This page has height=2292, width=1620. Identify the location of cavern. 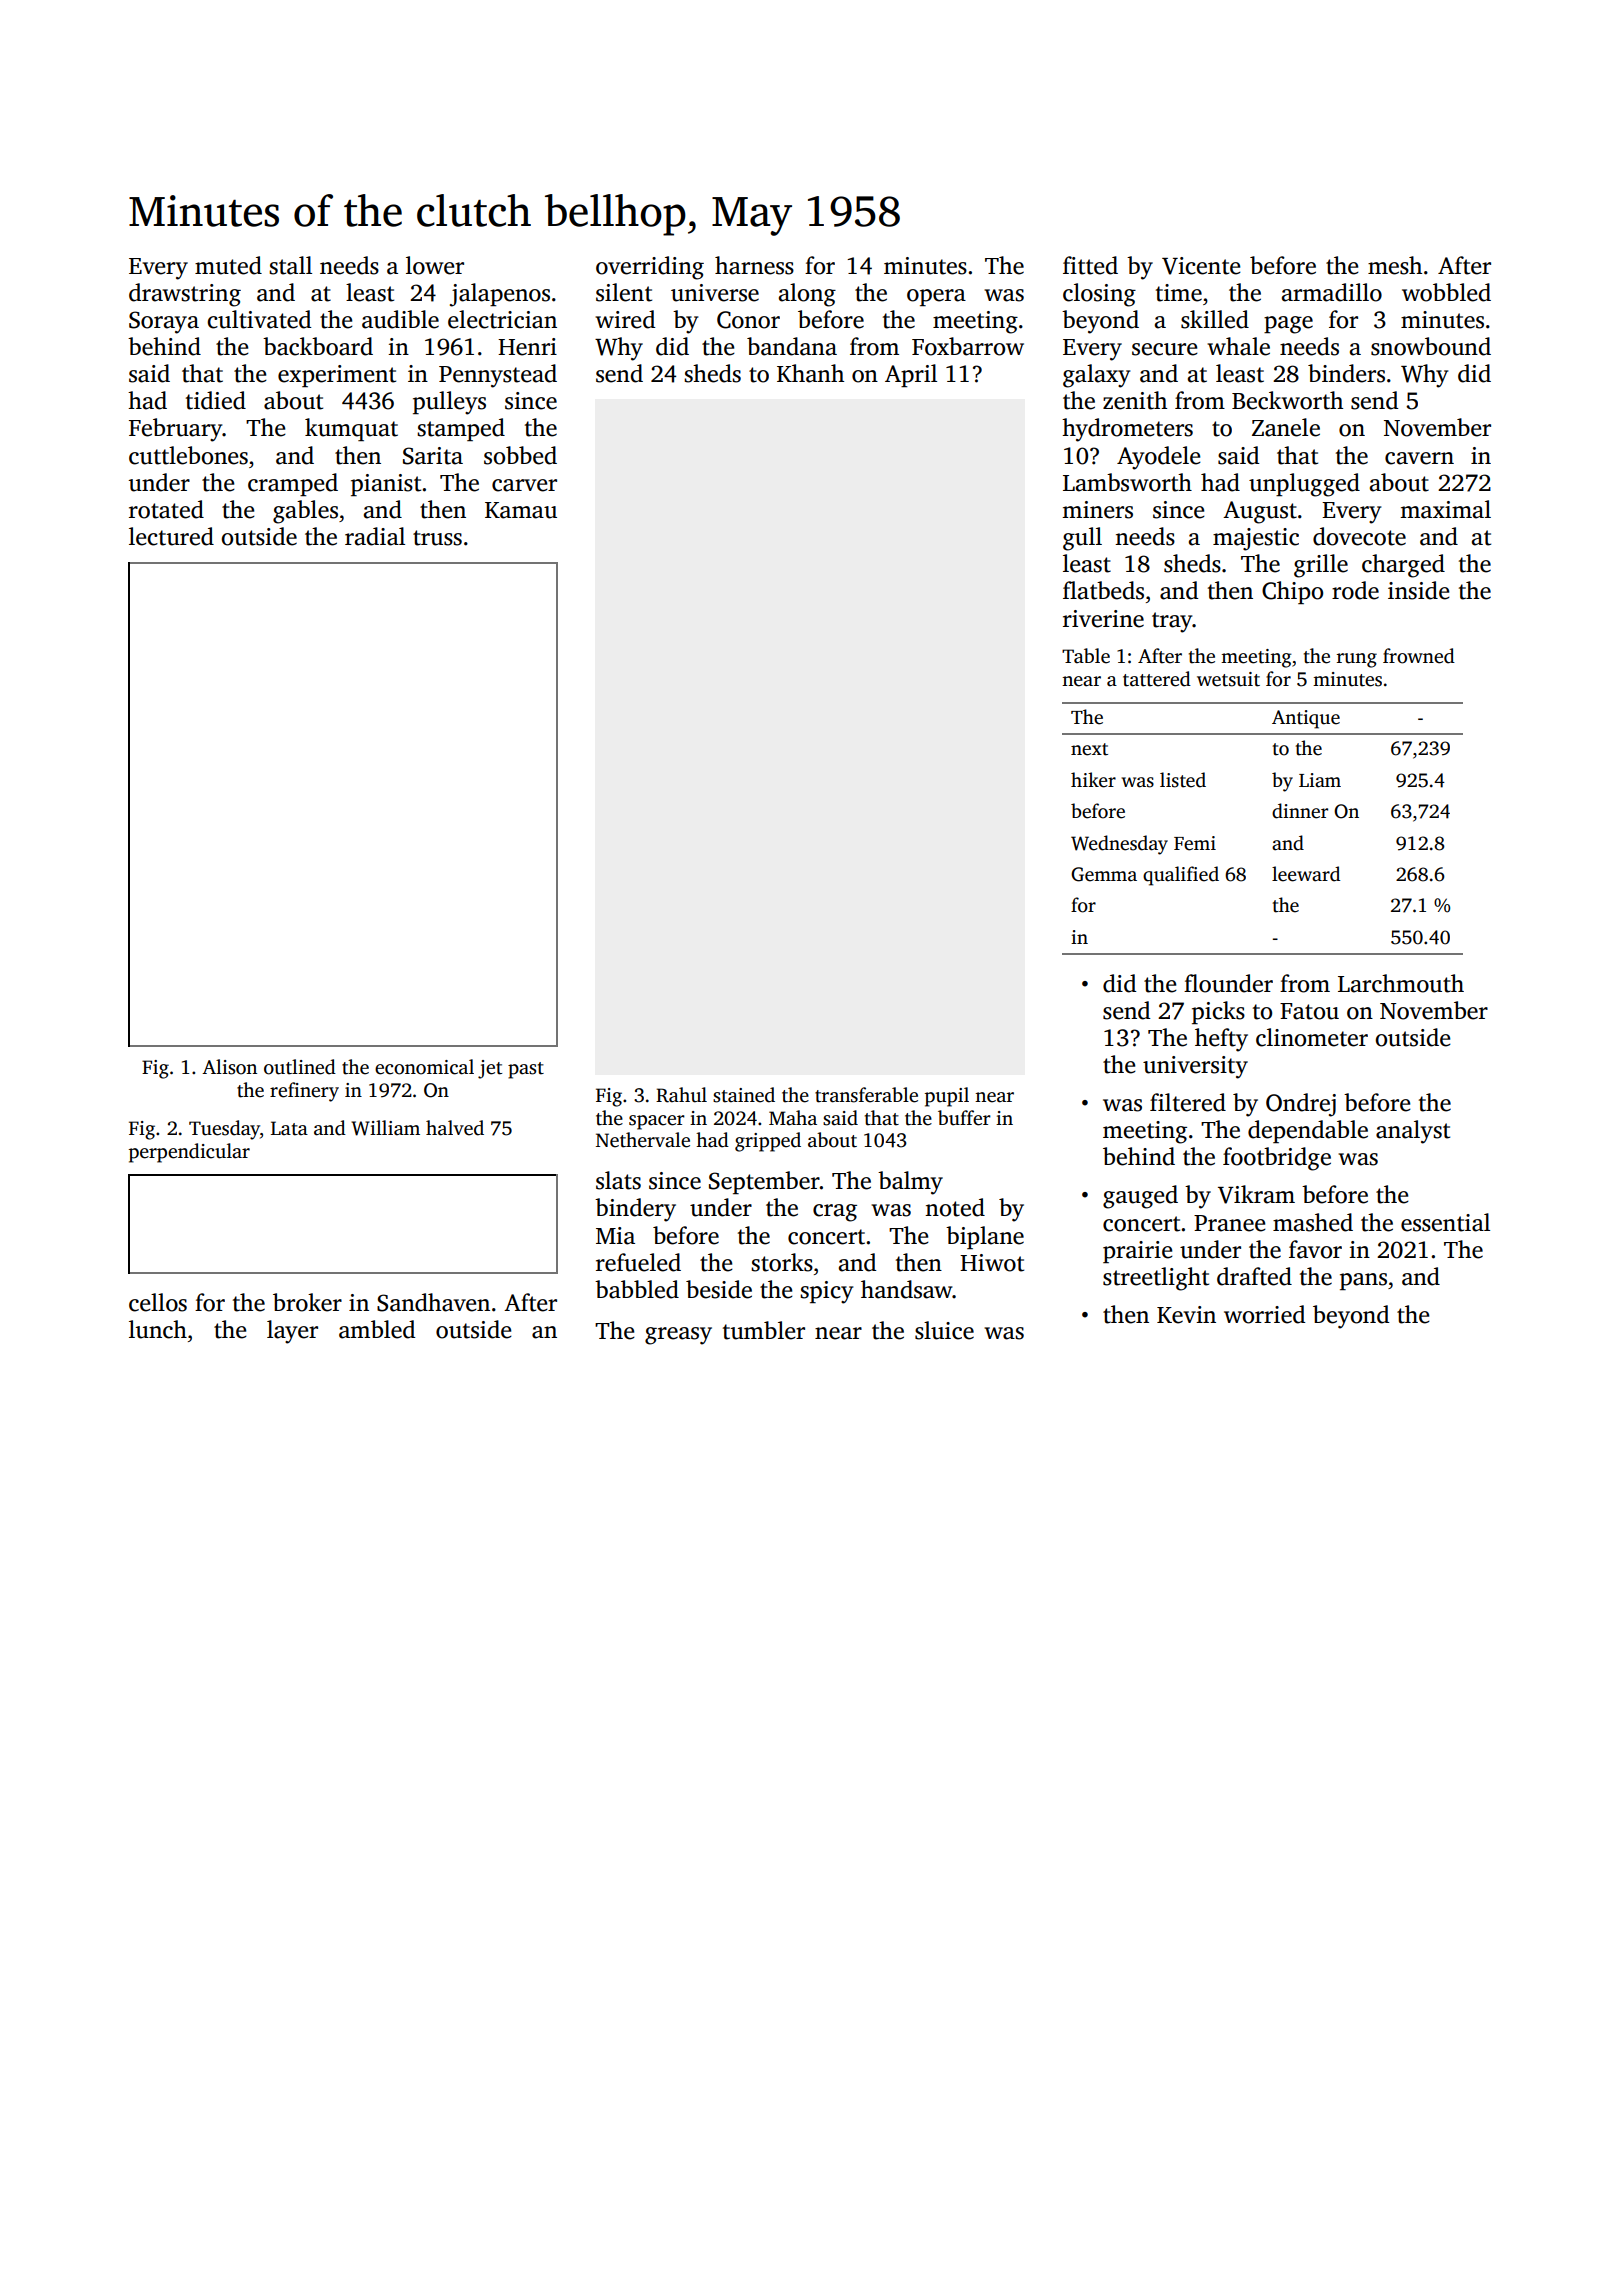
(1419, 458).
